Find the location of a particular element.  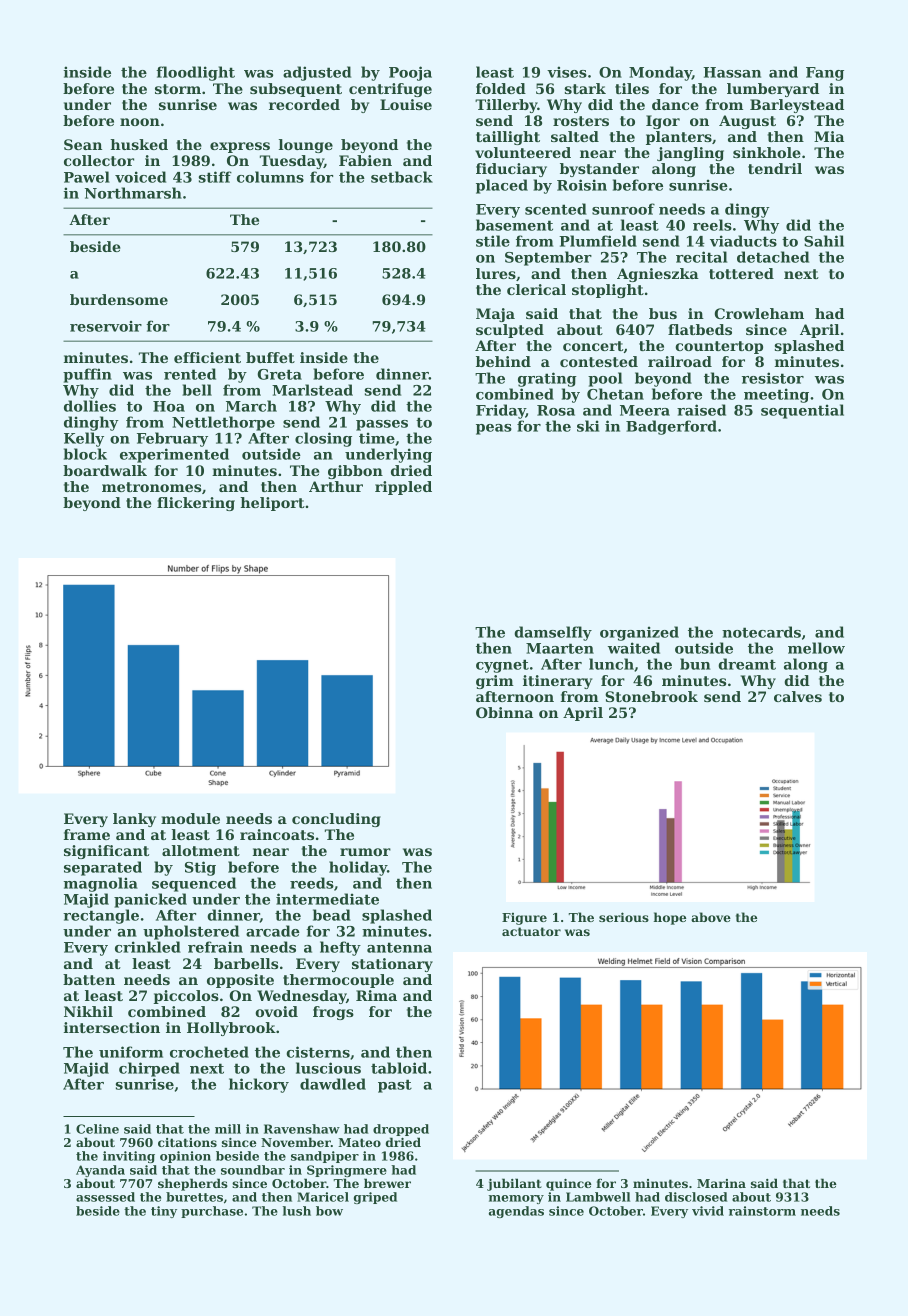

Meera is located at coordinates (645, 410).
